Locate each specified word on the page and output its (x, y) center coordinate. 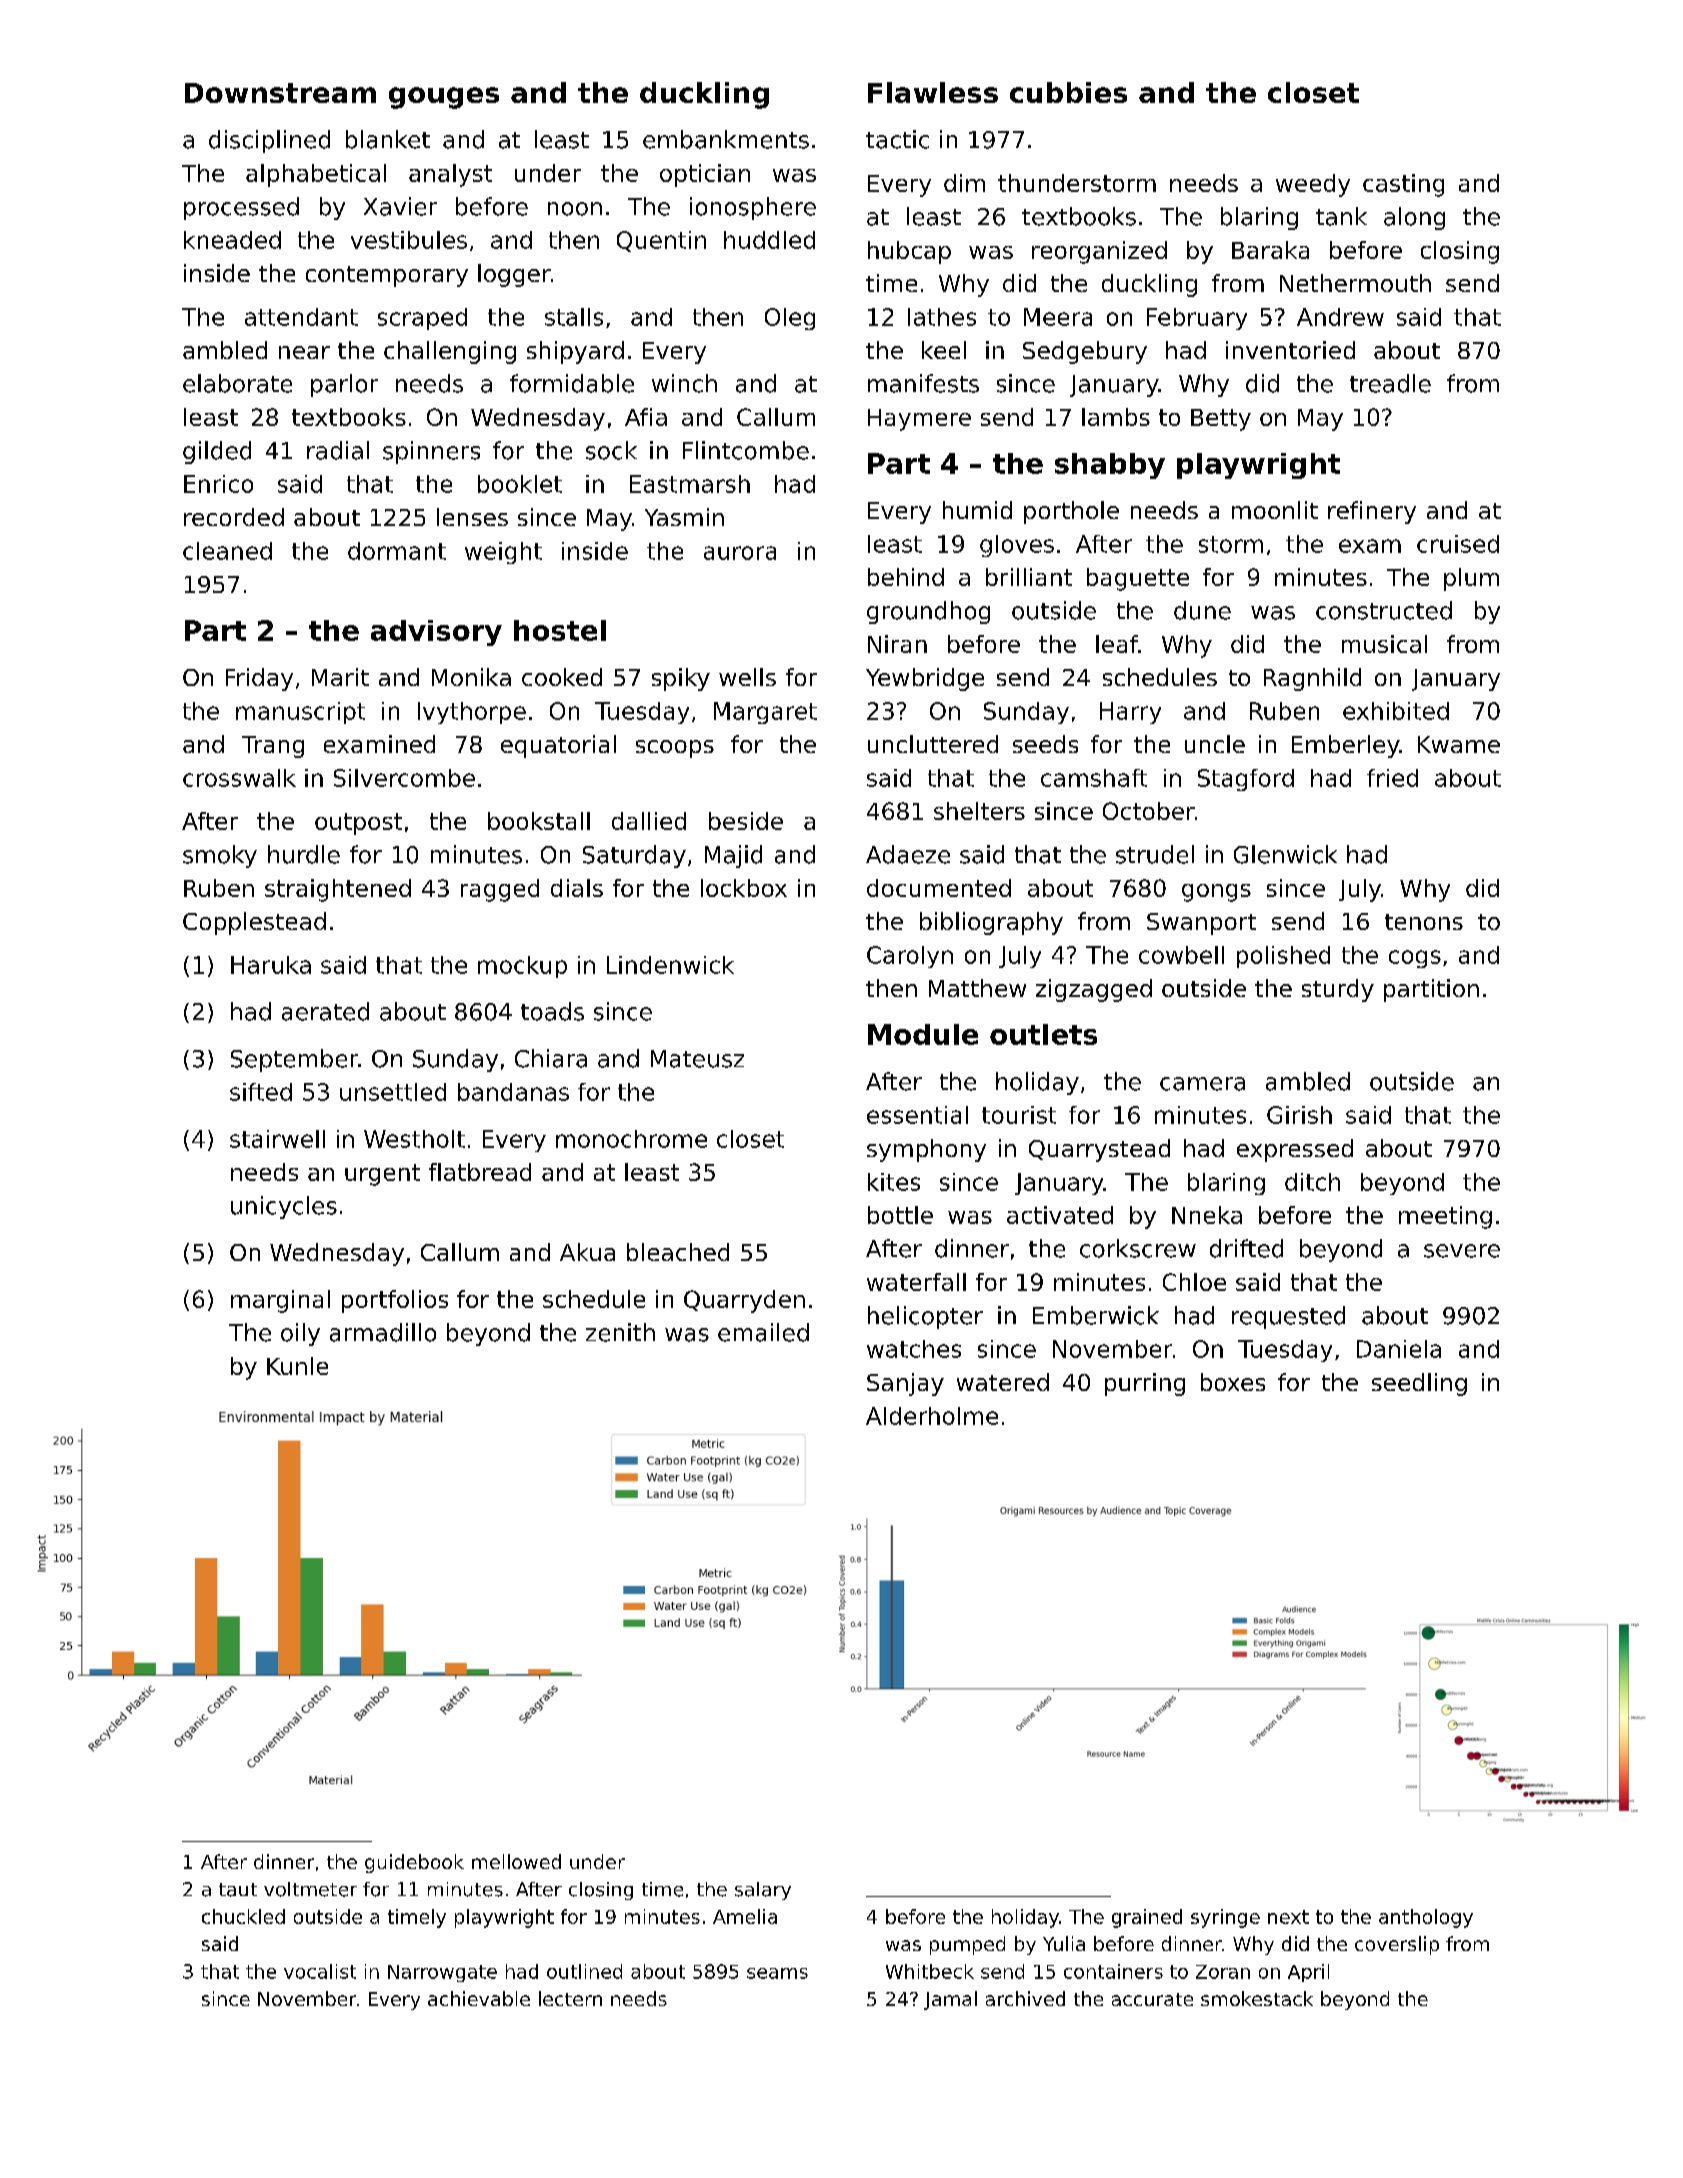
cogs (1415, 959)
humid (977, 510)
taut (238, 1890)
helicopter (925, 1317)
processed (241, 208)
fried (1392, 778)
